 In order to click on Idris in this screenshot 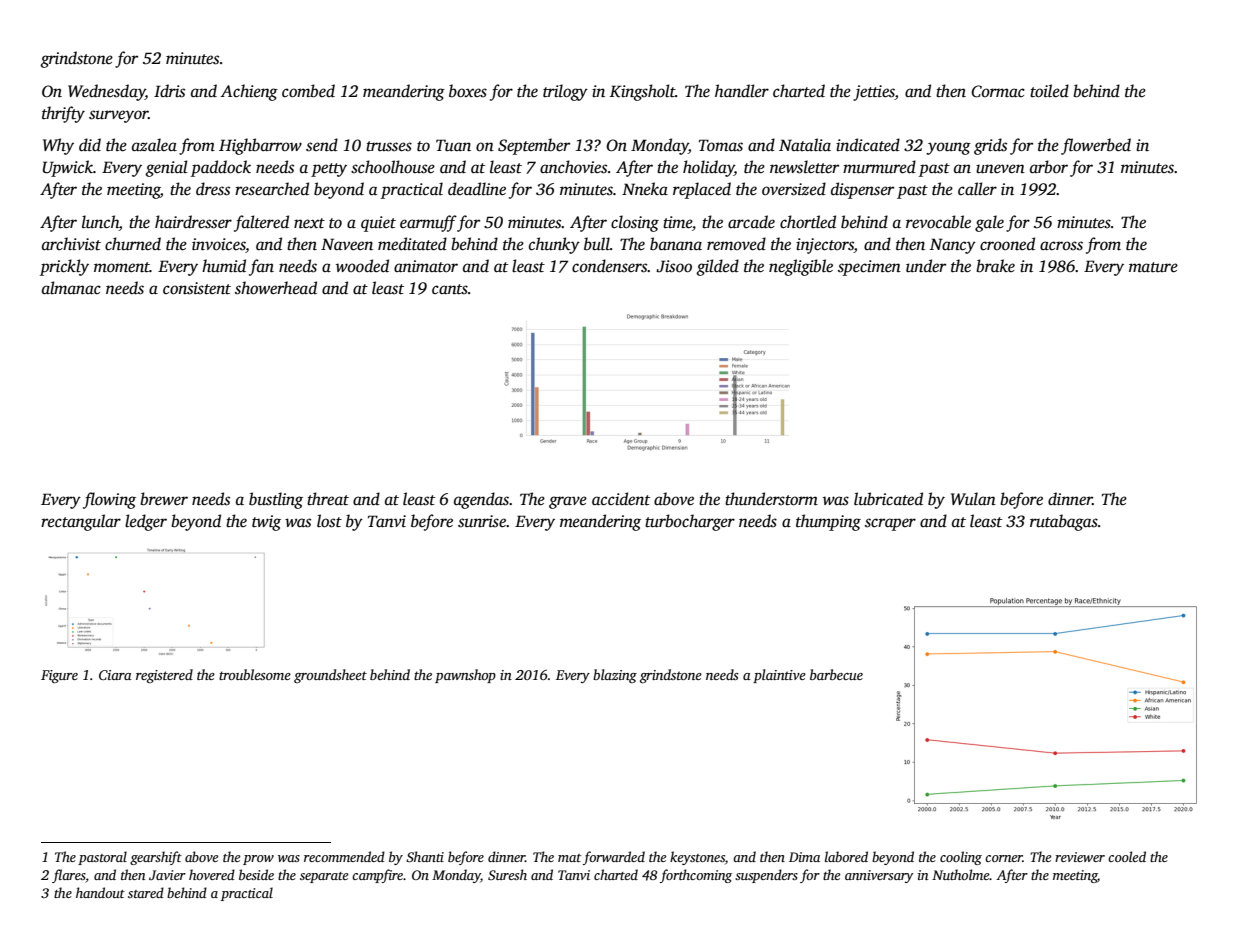, I will do `click(169, 91)`.
